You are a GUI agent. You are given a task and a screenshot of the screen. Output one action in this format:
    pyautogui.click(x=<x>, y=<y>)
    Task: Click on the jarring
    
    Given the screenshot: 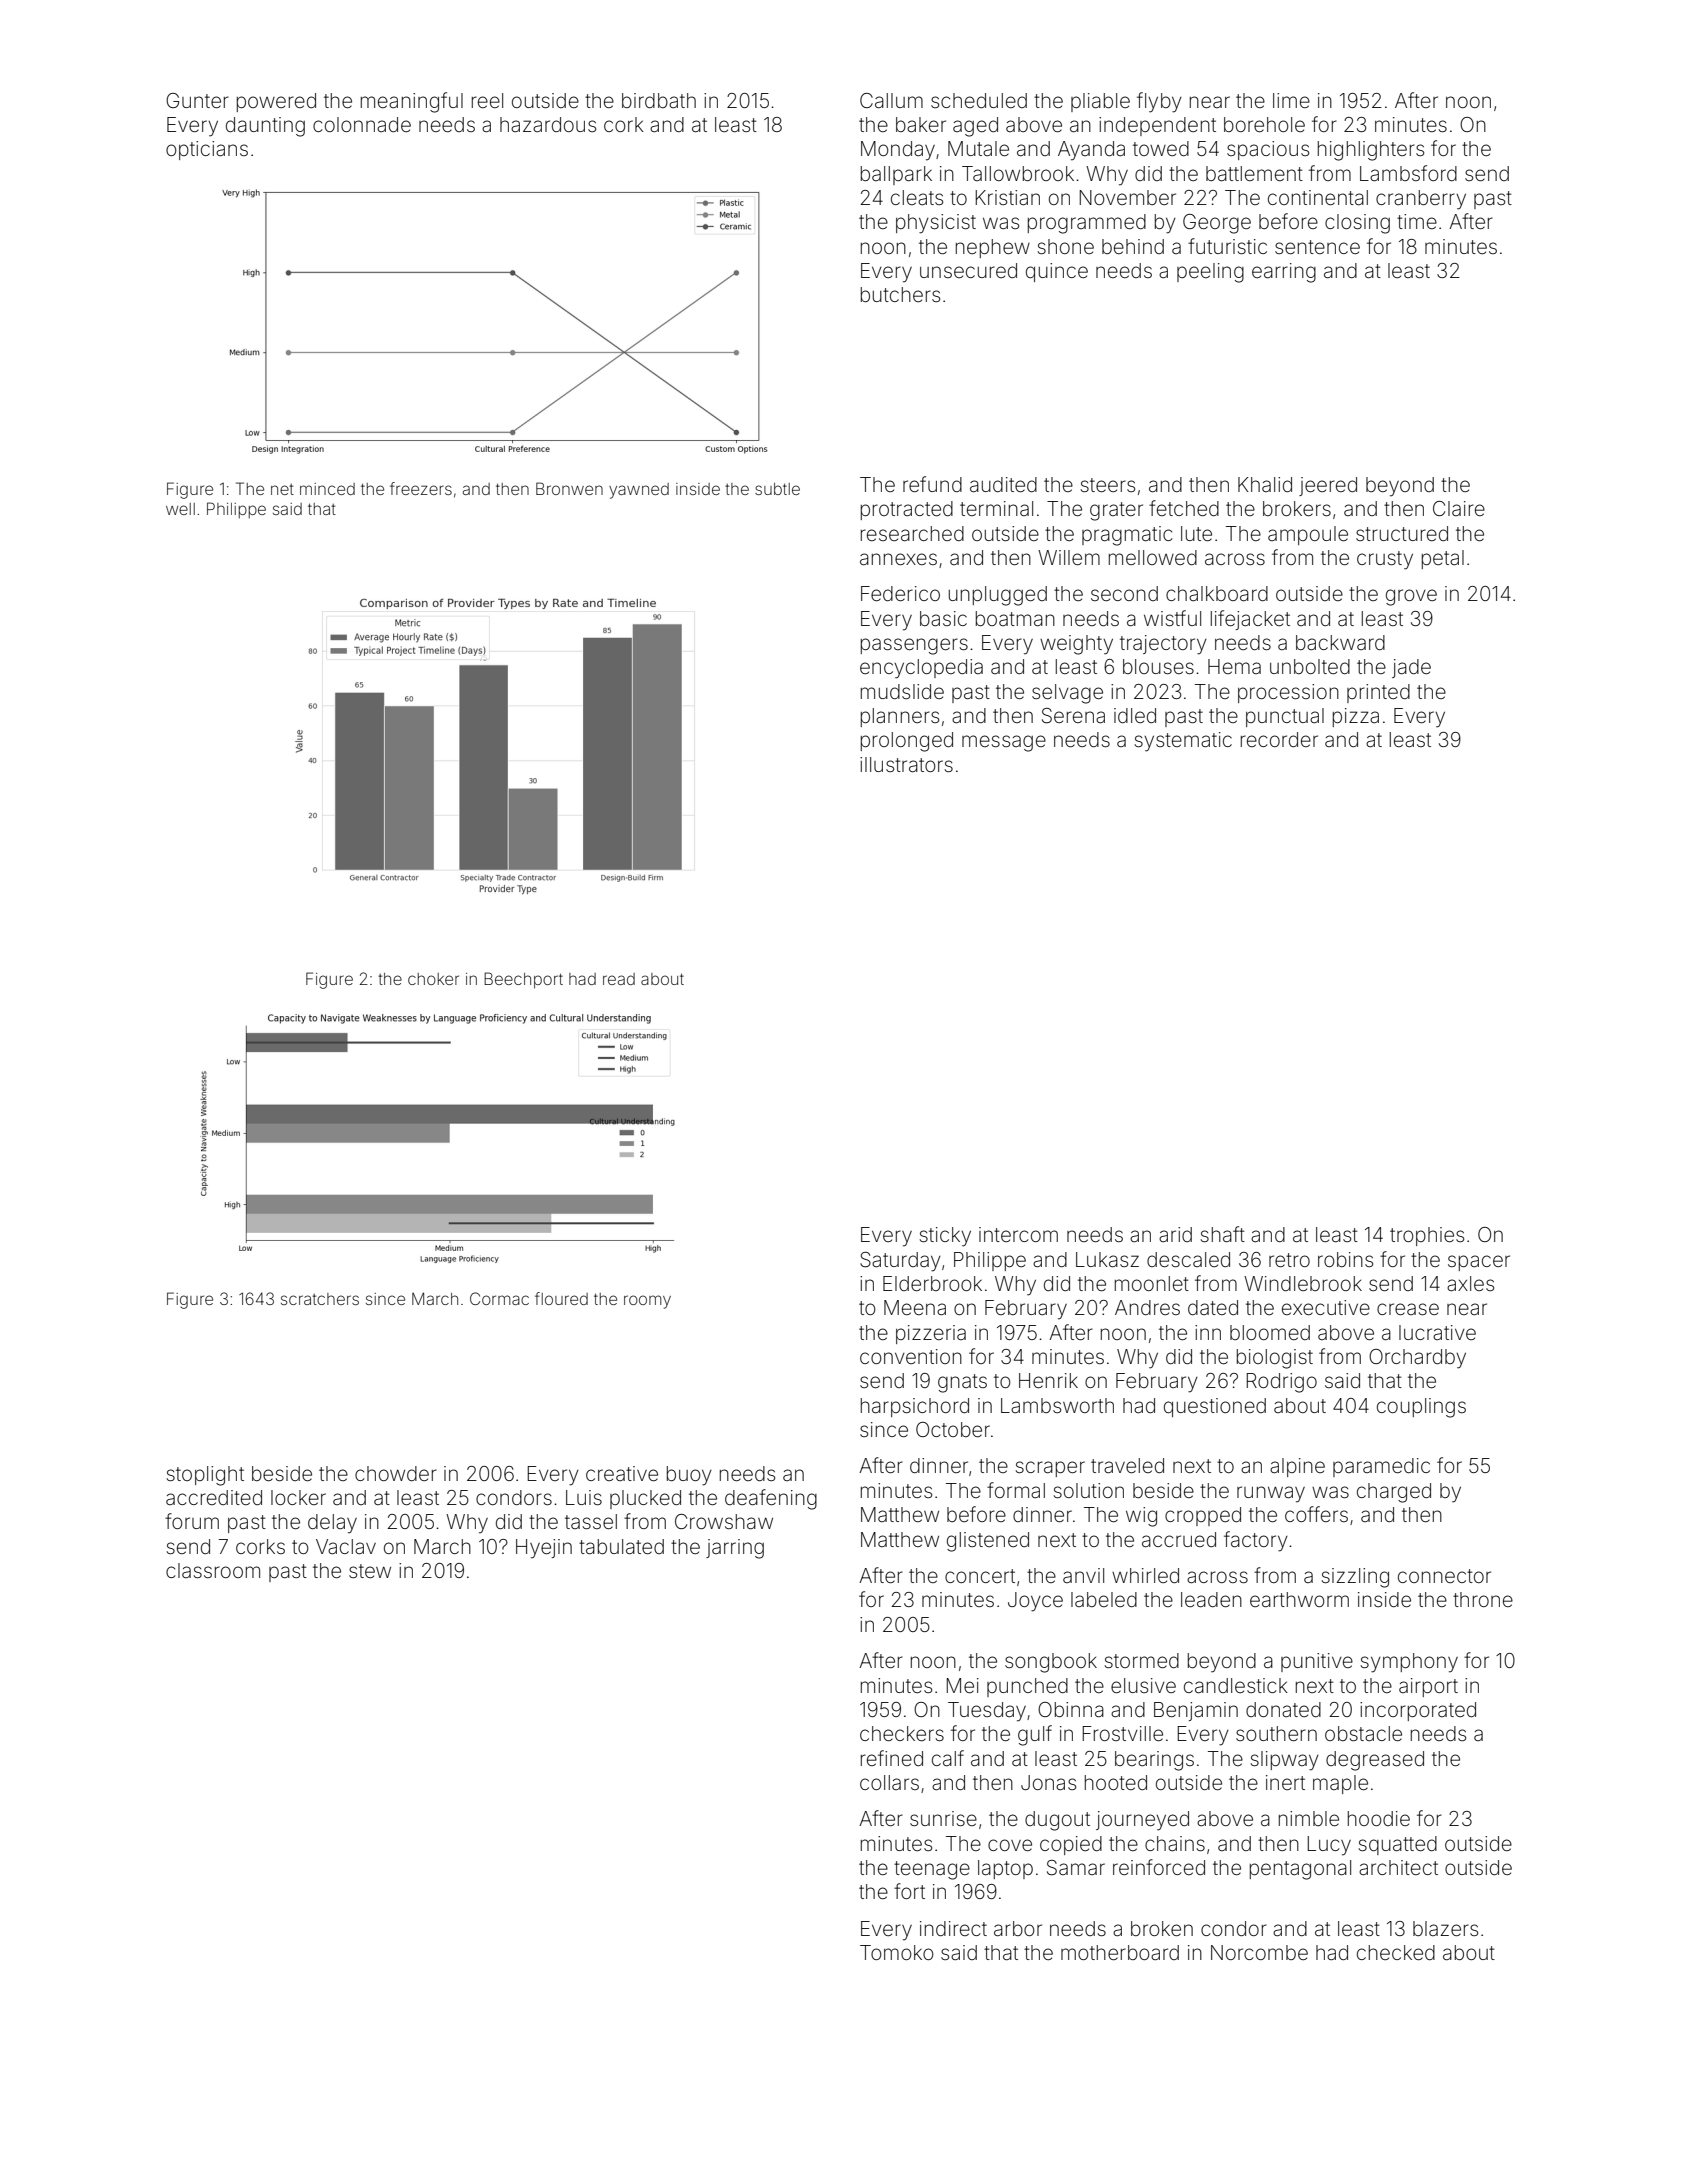 What is the action you would take?
    pyautogui.click(x=735, y=1549)
